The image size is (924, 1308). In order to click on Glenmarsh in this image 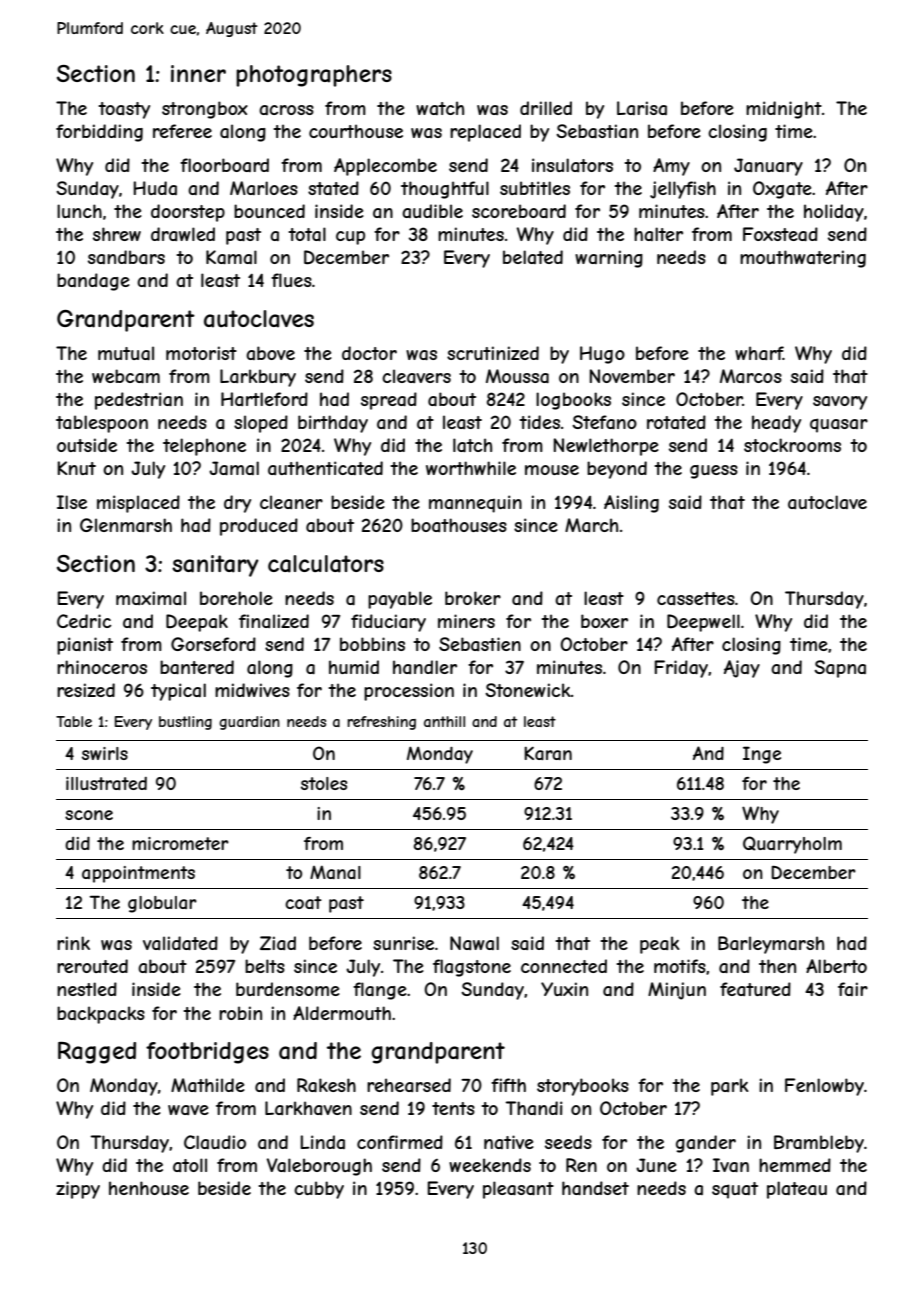, I will do `click(126, 525)`.
